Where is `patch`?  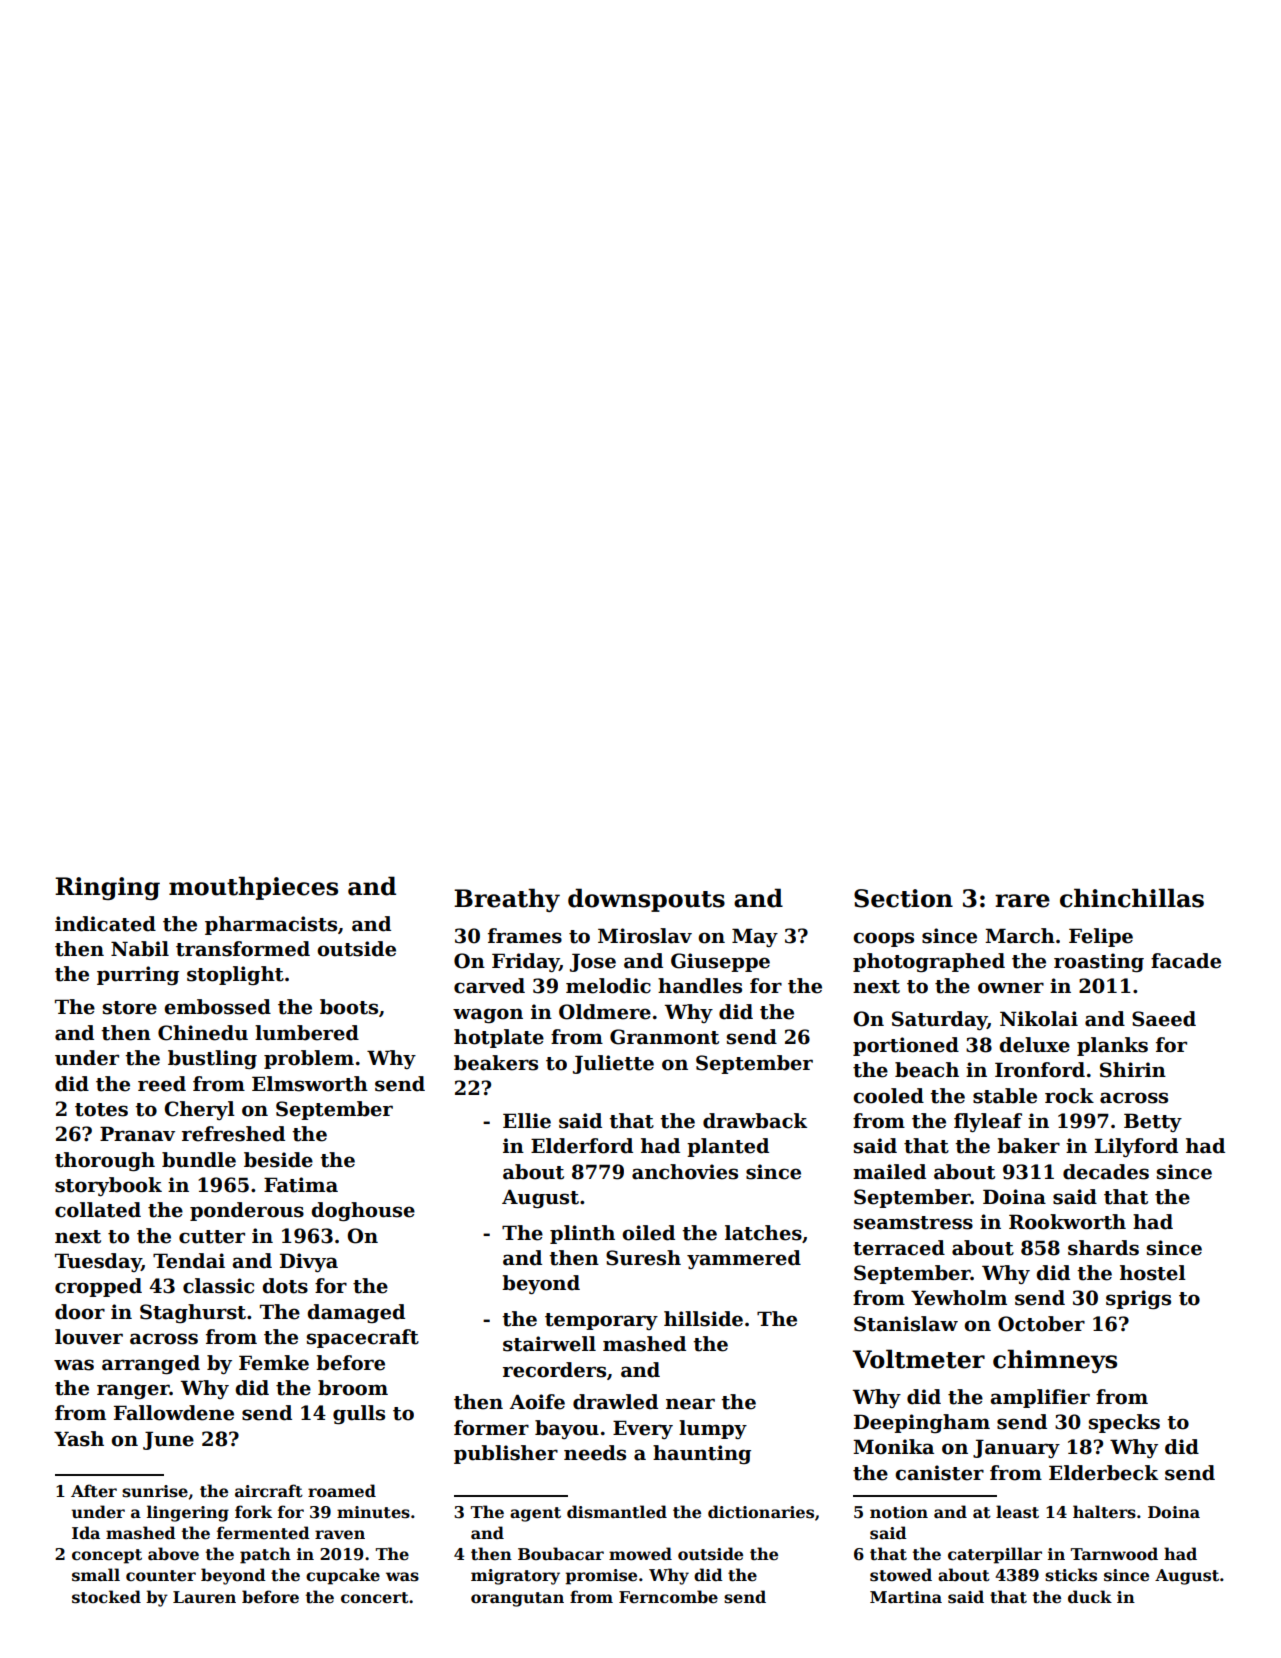
patch is located at coordinates (265, 1555).
